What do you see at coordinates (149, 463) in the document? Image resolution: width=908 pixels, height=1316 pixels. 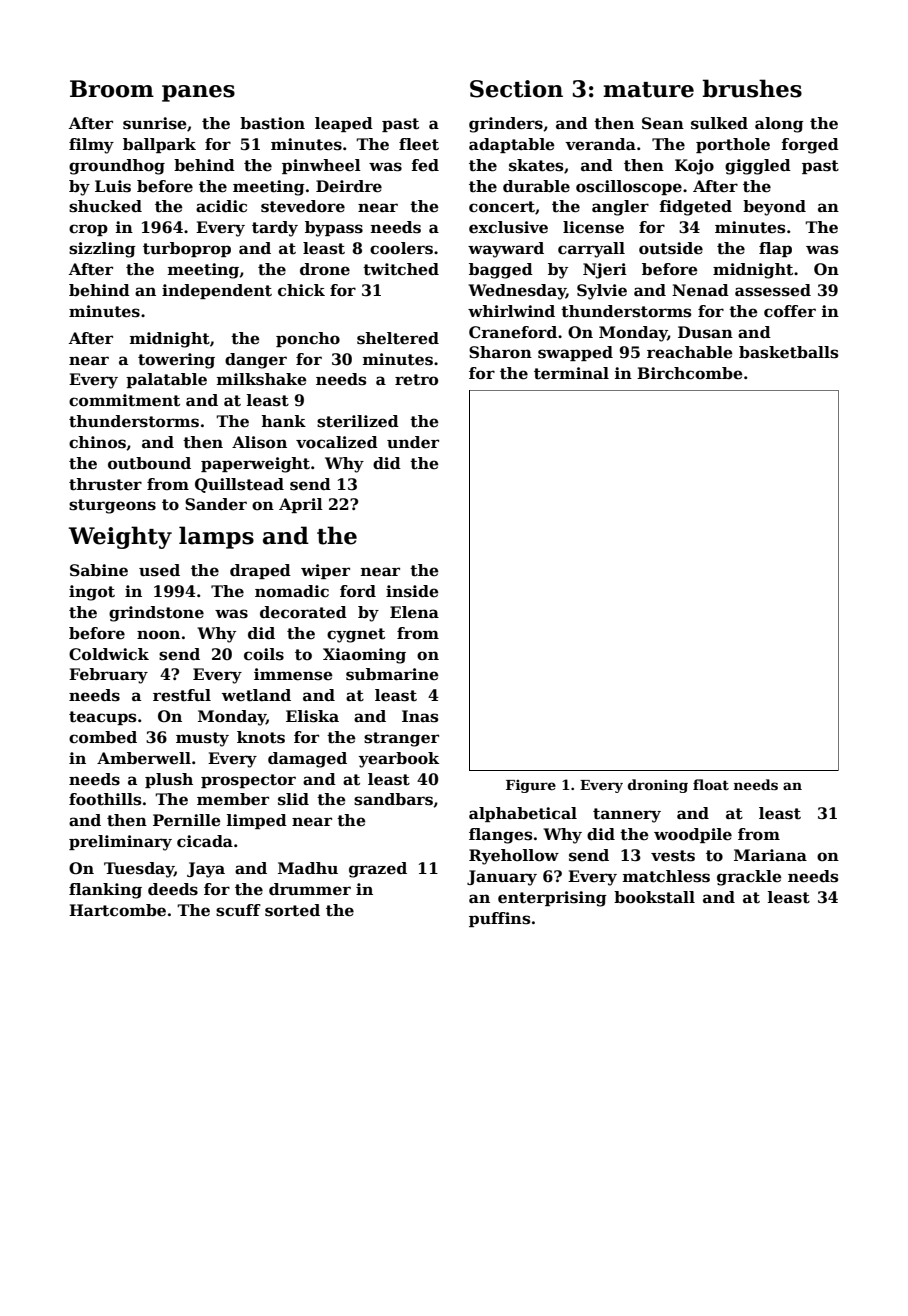 I see `outbound` at bounding box center [149, 463].
